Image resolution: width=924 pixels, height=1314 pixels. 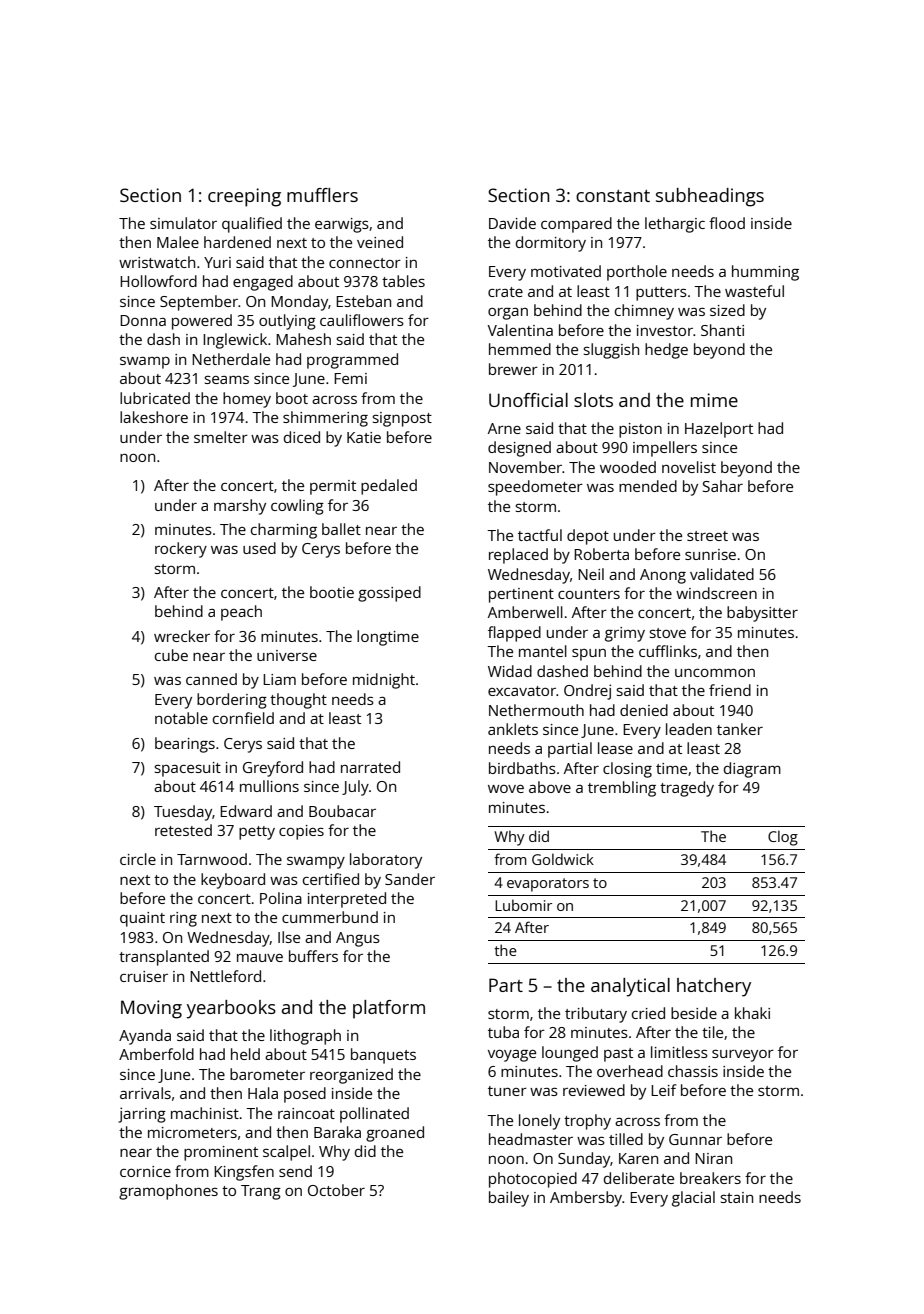 What do you see at coordinates (364, 437) in the screenshot?
I see `Katie` at bounding box center [364, 437].
